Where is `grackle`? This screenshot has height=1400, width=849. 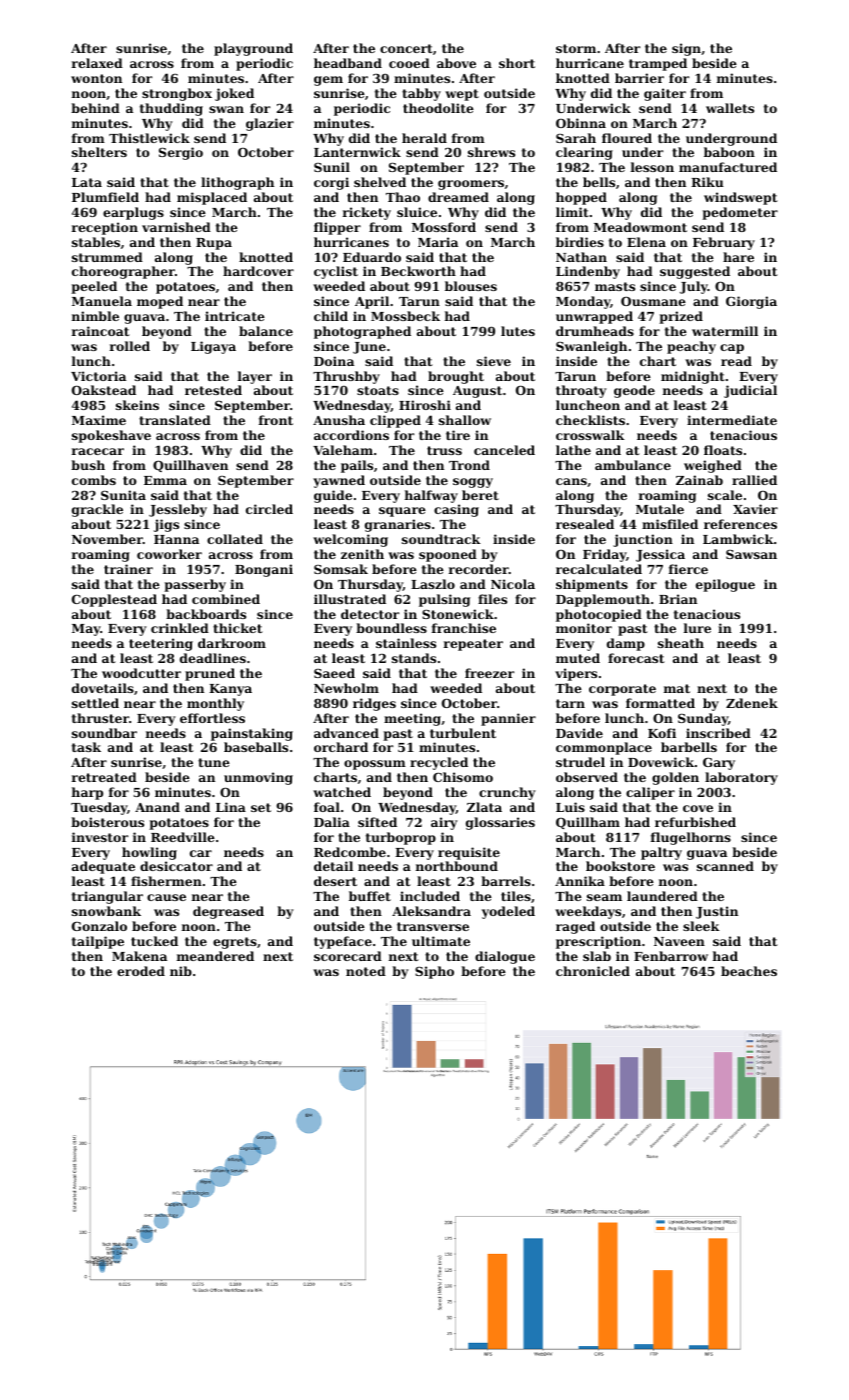
grackle is located at coordinates (97, 510).
